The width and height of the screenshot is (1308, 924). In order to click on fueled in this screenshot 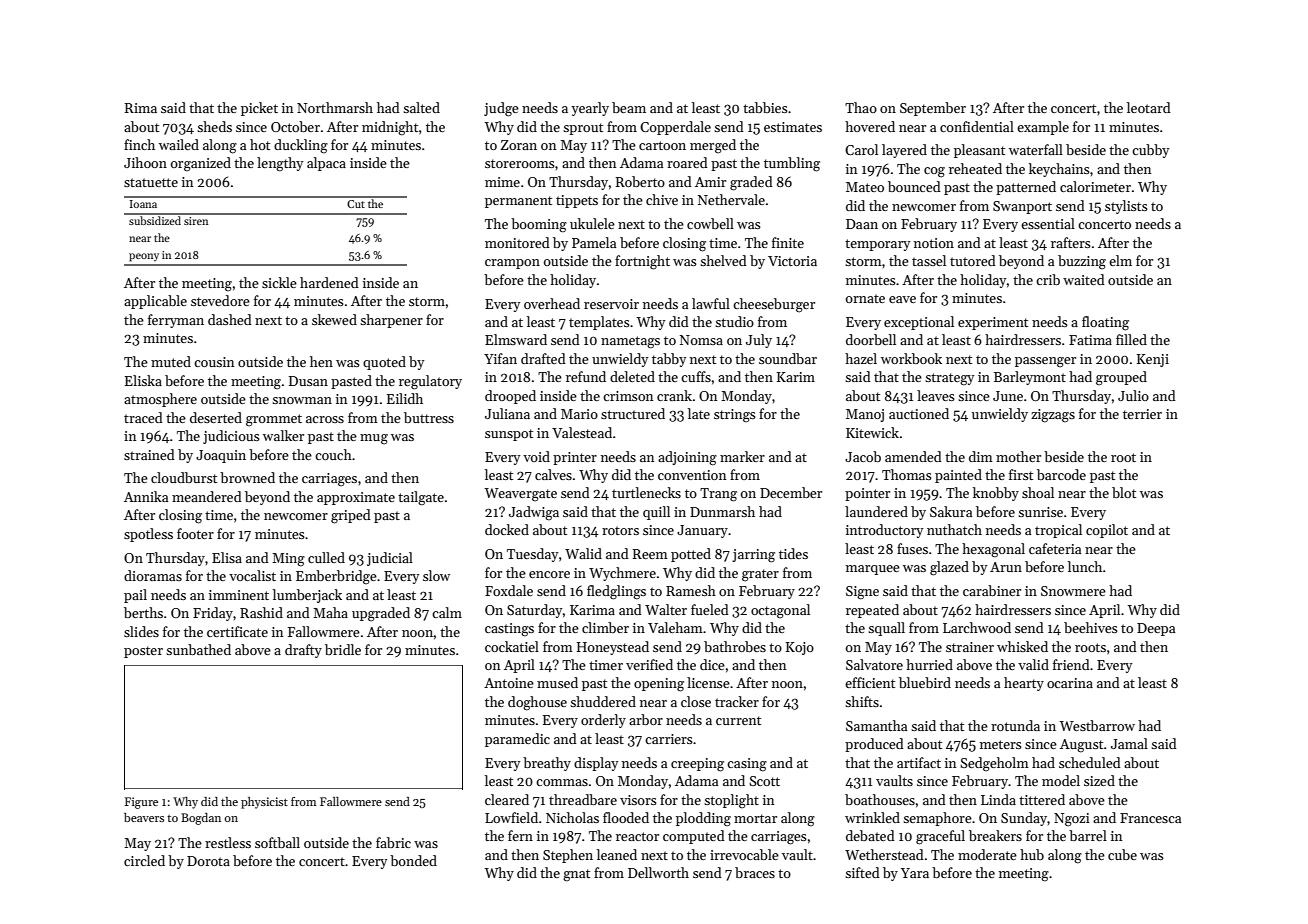, I will do `click(710, 609)`.
